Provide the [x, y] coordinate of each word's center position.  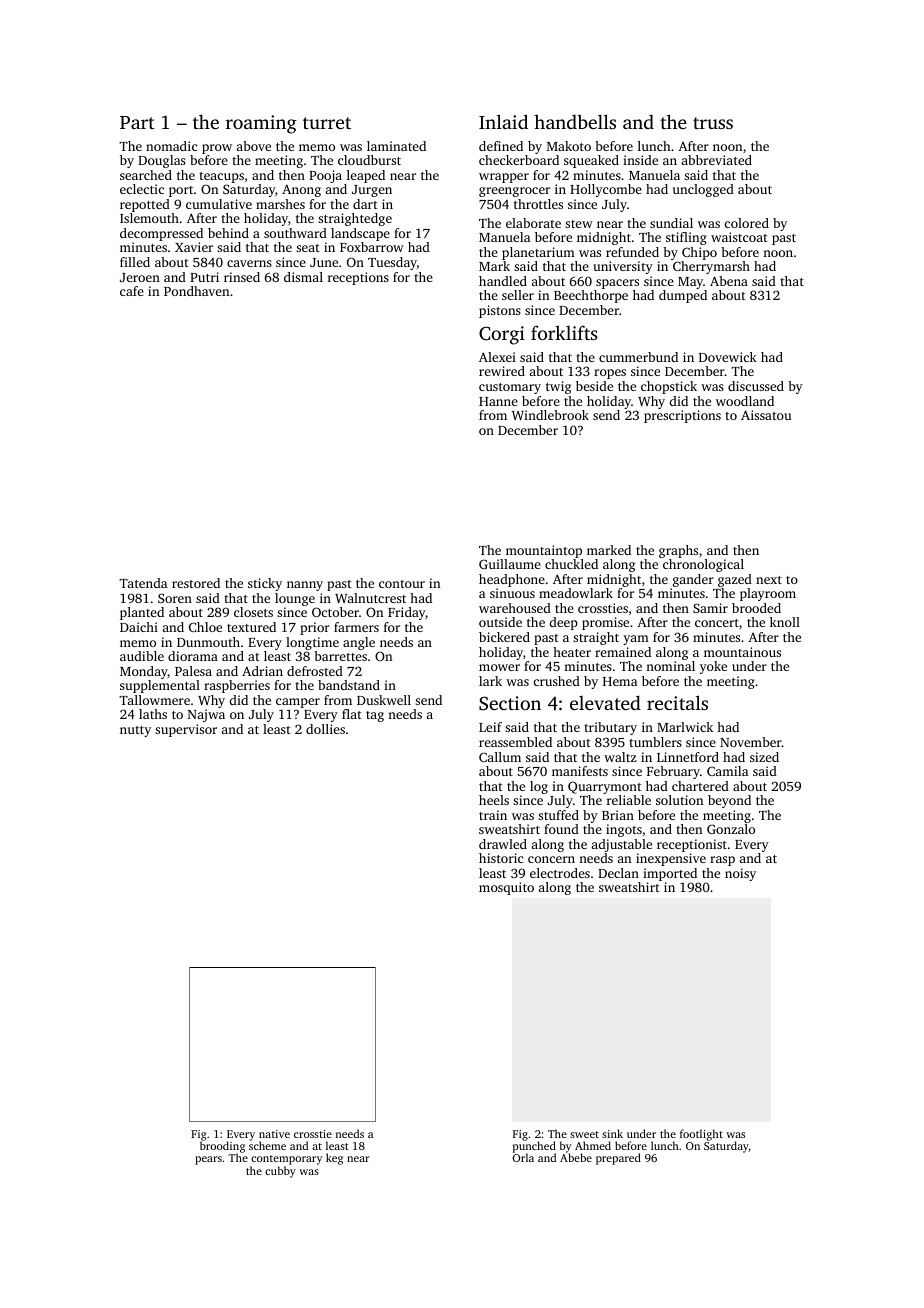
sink [612, 1133]
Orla [523, 1158]
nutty [135, 731]
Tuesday [392, 263]
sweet [584, 1134]
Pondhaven [196, 291]
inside [640, 160]
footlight [701, 1135]
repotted [145, 205]
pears [208, 1160]
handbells [575, 121]
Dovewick [728, 357]
